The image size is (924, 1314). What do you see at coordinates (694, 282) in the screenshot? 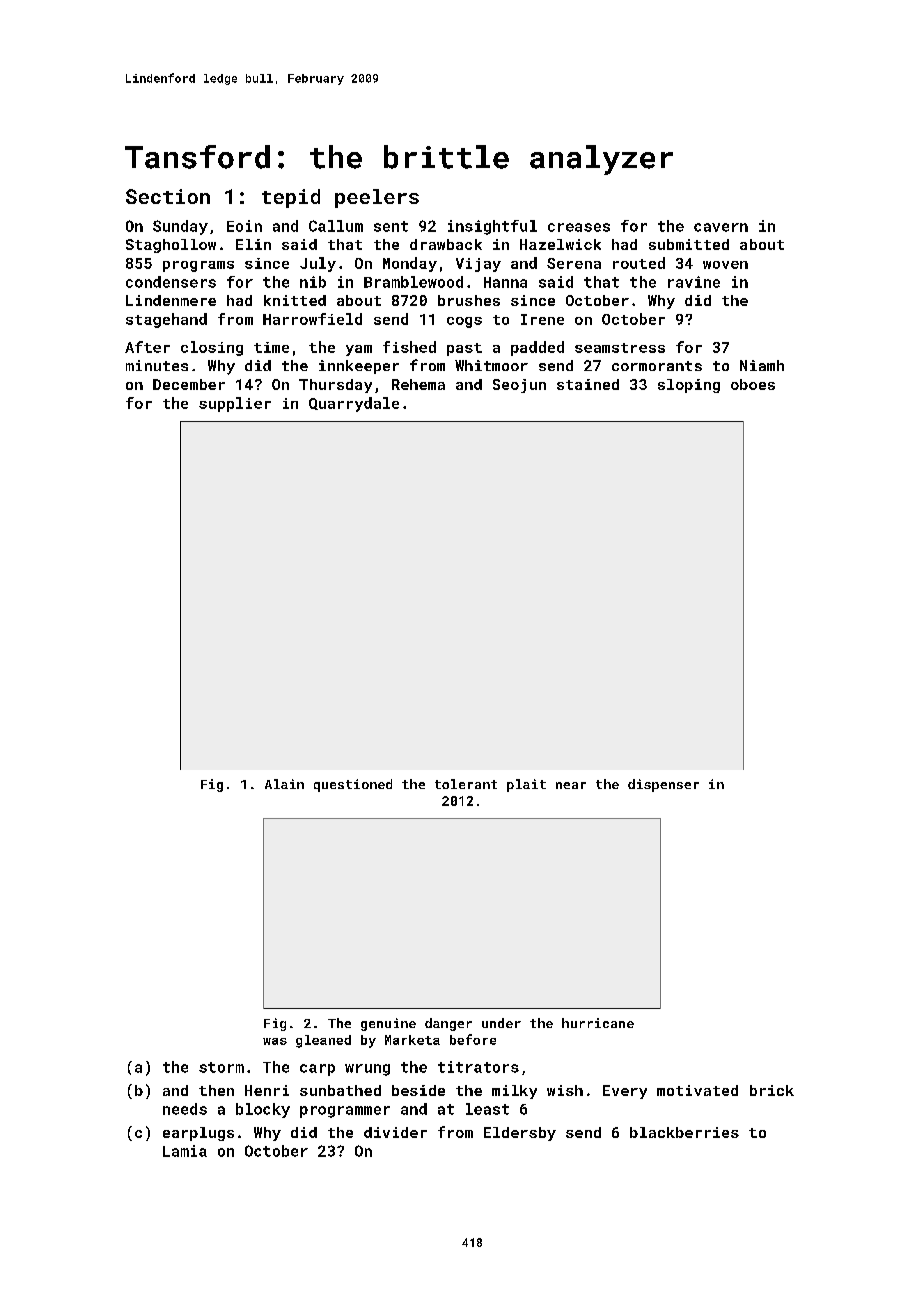
I see `ravine` at bounding box center [694, 282].
